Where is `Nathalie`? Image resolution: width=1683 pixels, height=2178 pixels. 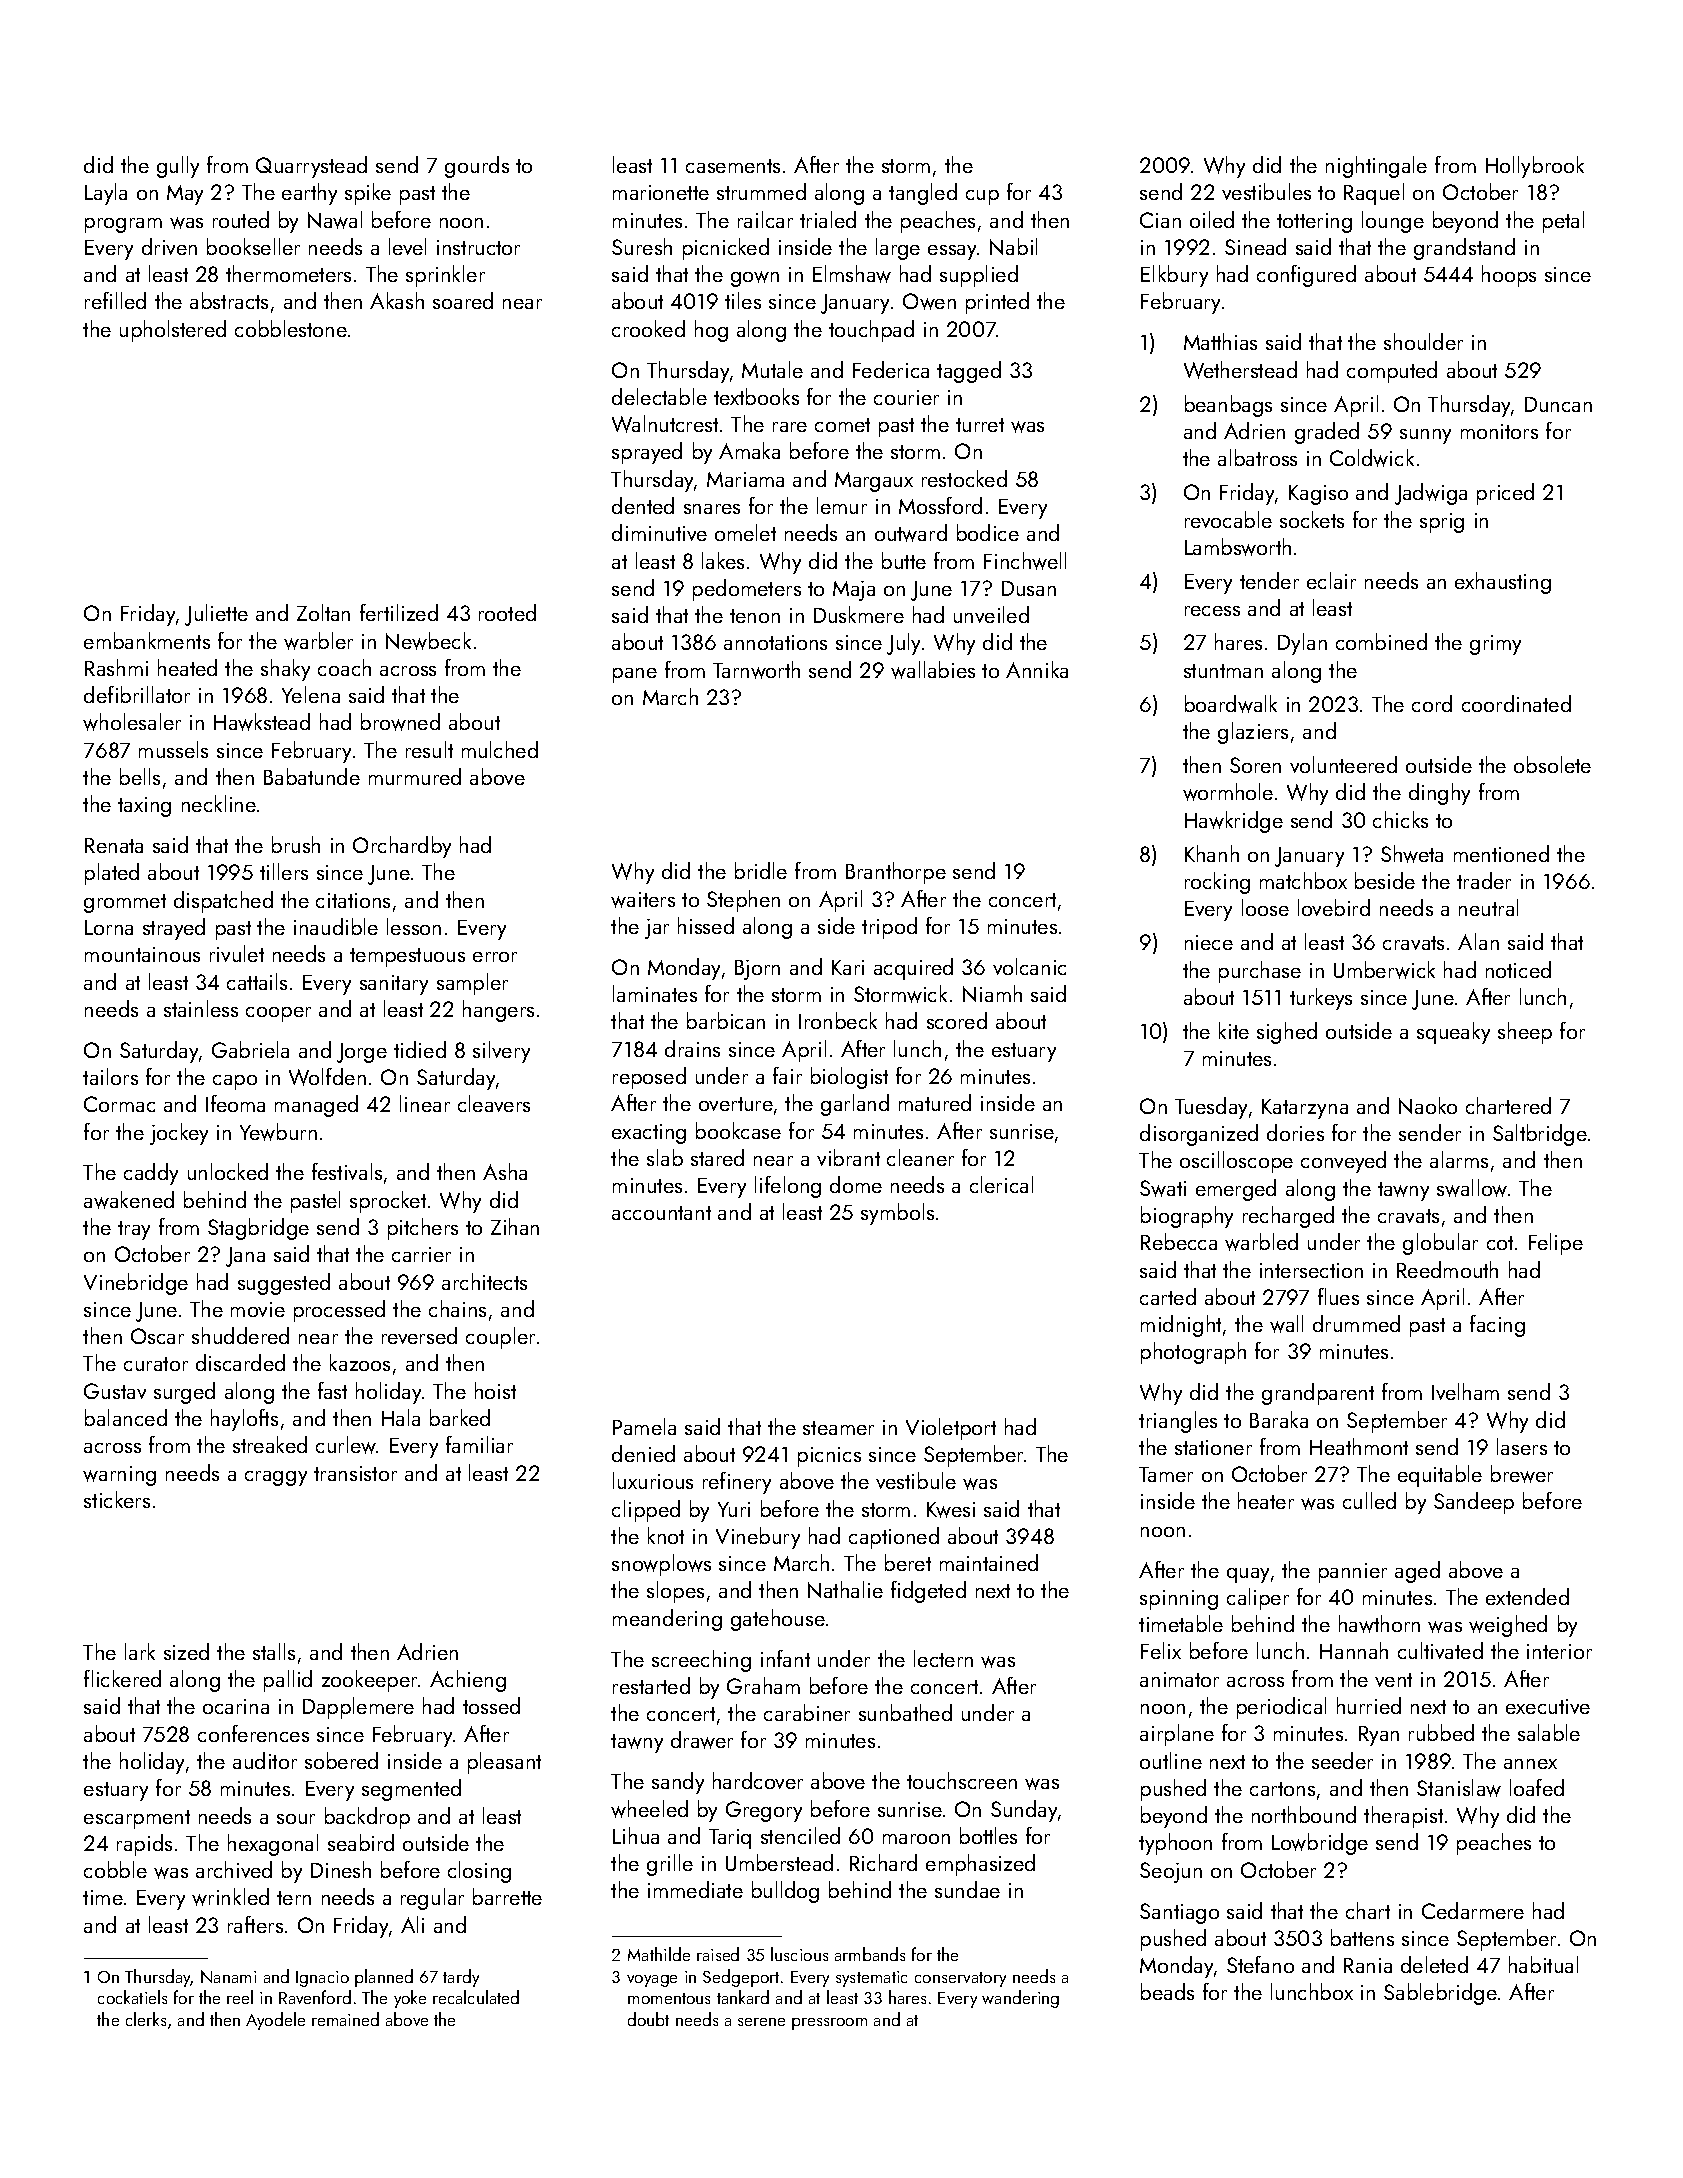 Nathalie is located at coordinates (845, 1589).
